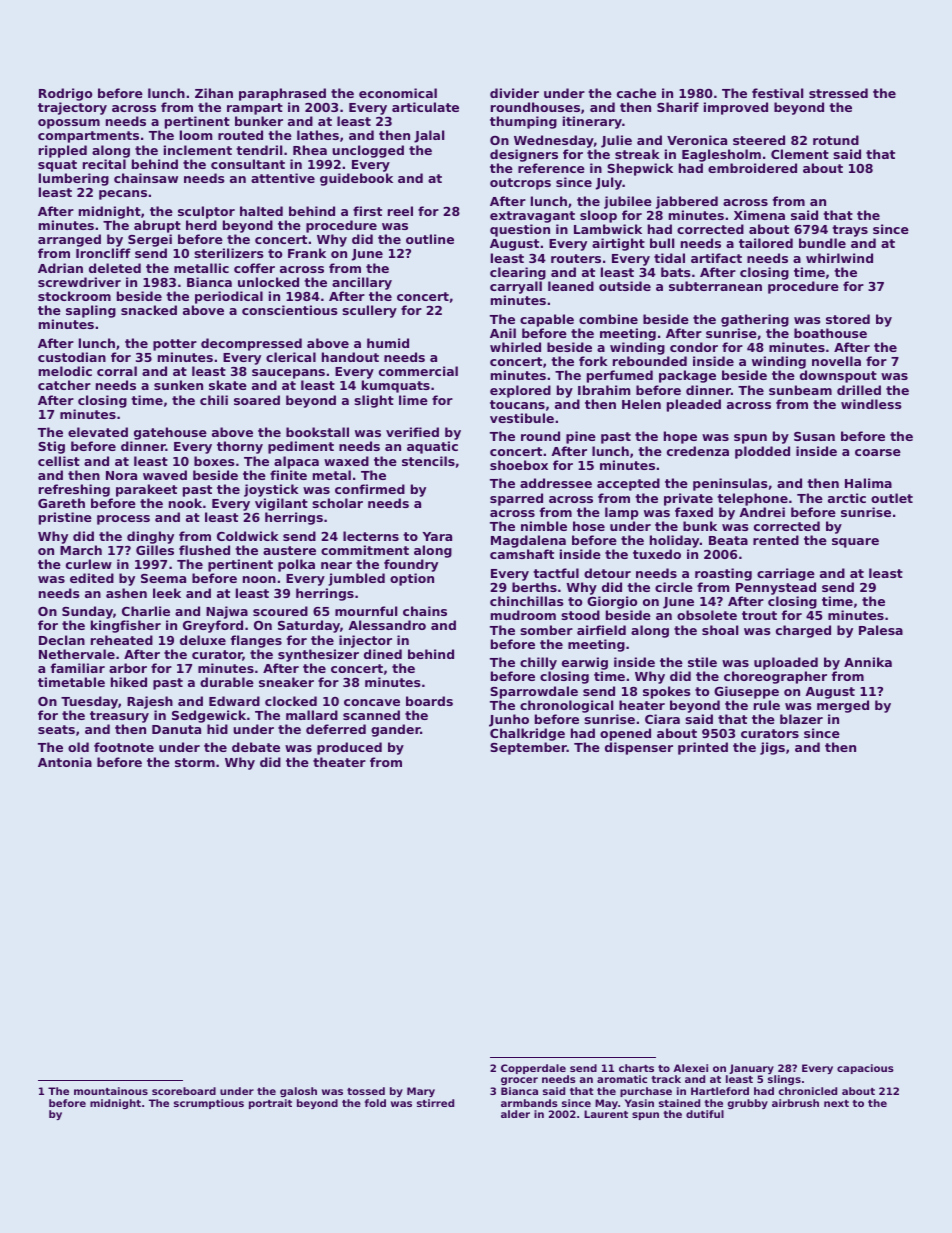 This screenshot has width=952, height=1233. I want to click on Wednesday, so click(554, 141).
